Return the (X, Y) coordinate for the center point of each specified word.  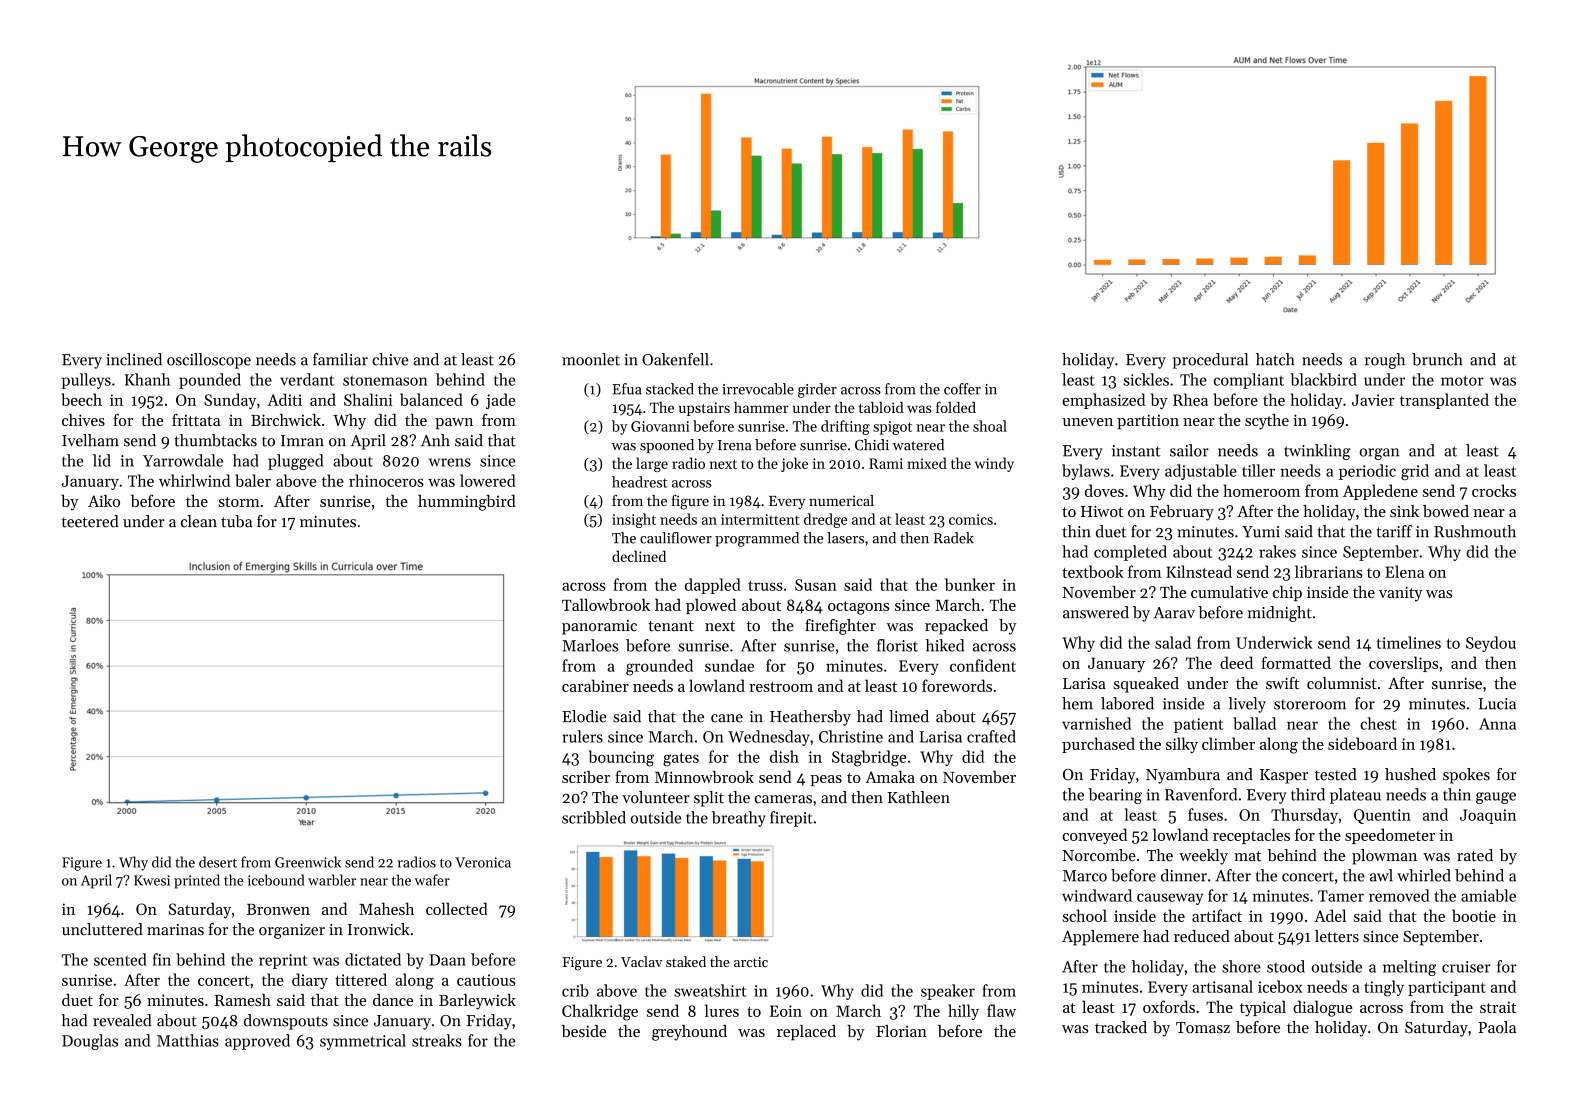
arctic (751, 962)
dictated (373, 959)
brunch (1437, 359)
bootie (1474, 915)
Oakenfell (675, 359)
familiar (340, 359)
